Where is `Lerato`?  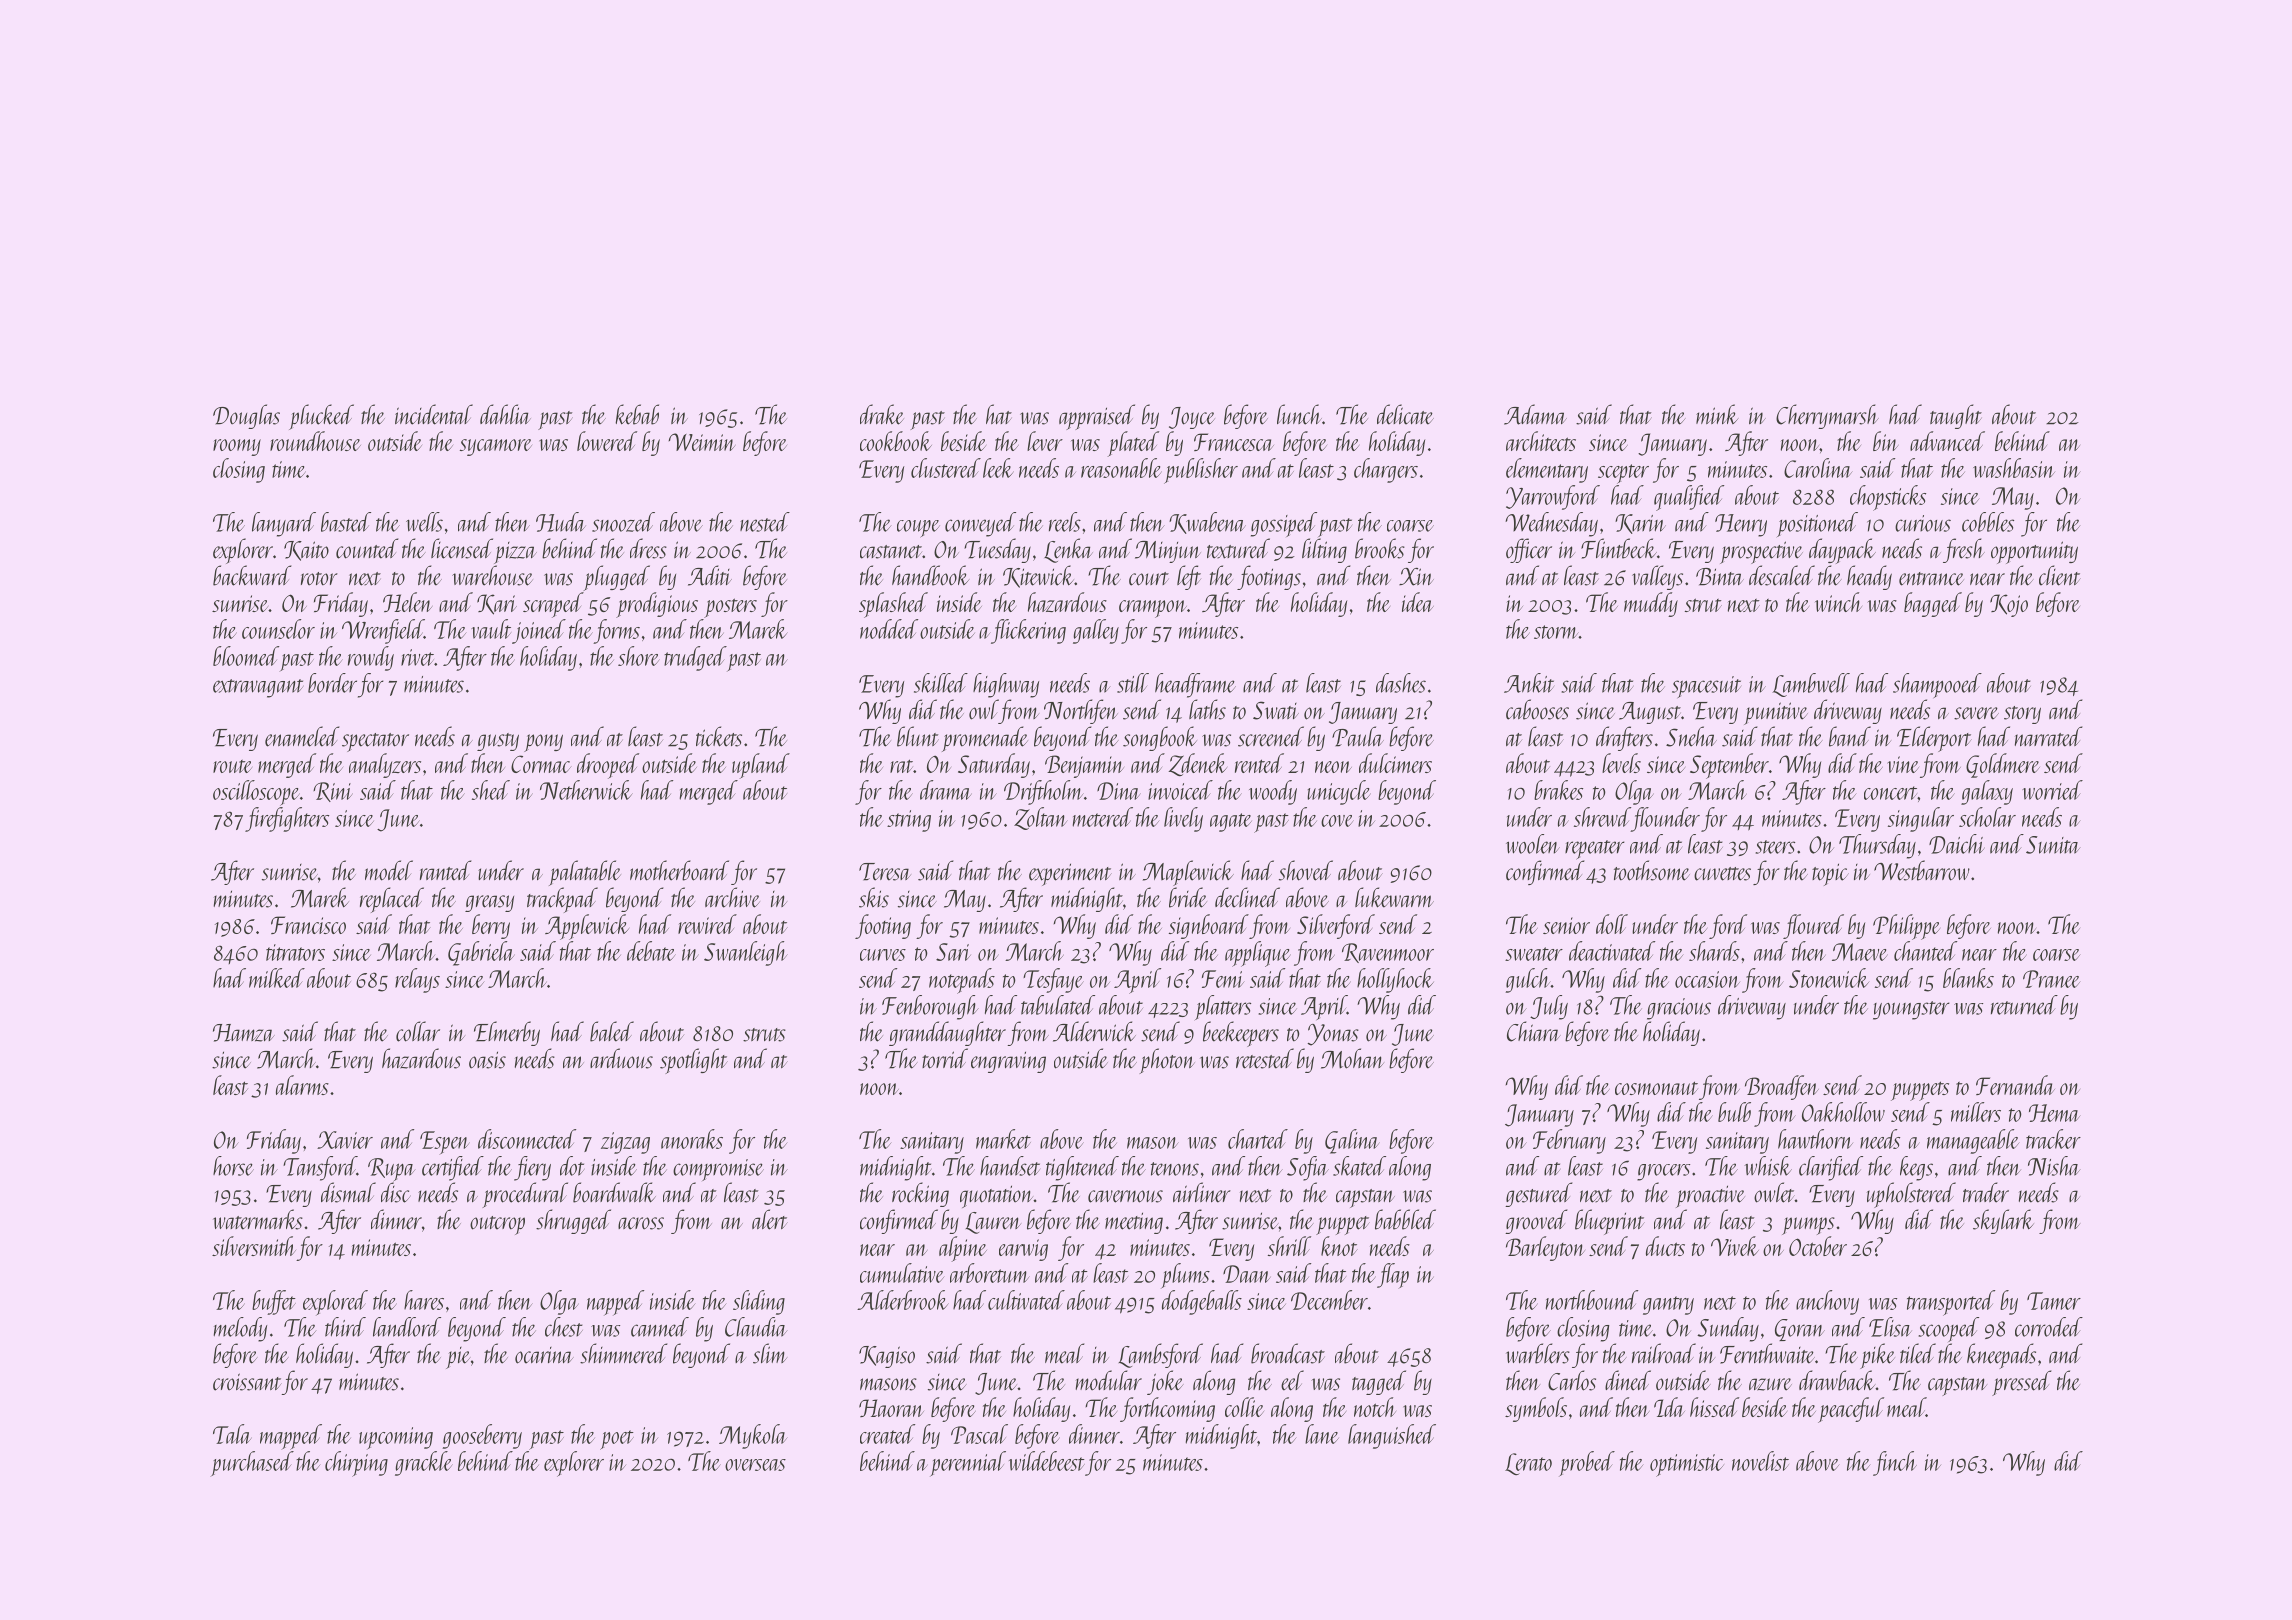 Lerato is located at coordinates (1528, 1464).
